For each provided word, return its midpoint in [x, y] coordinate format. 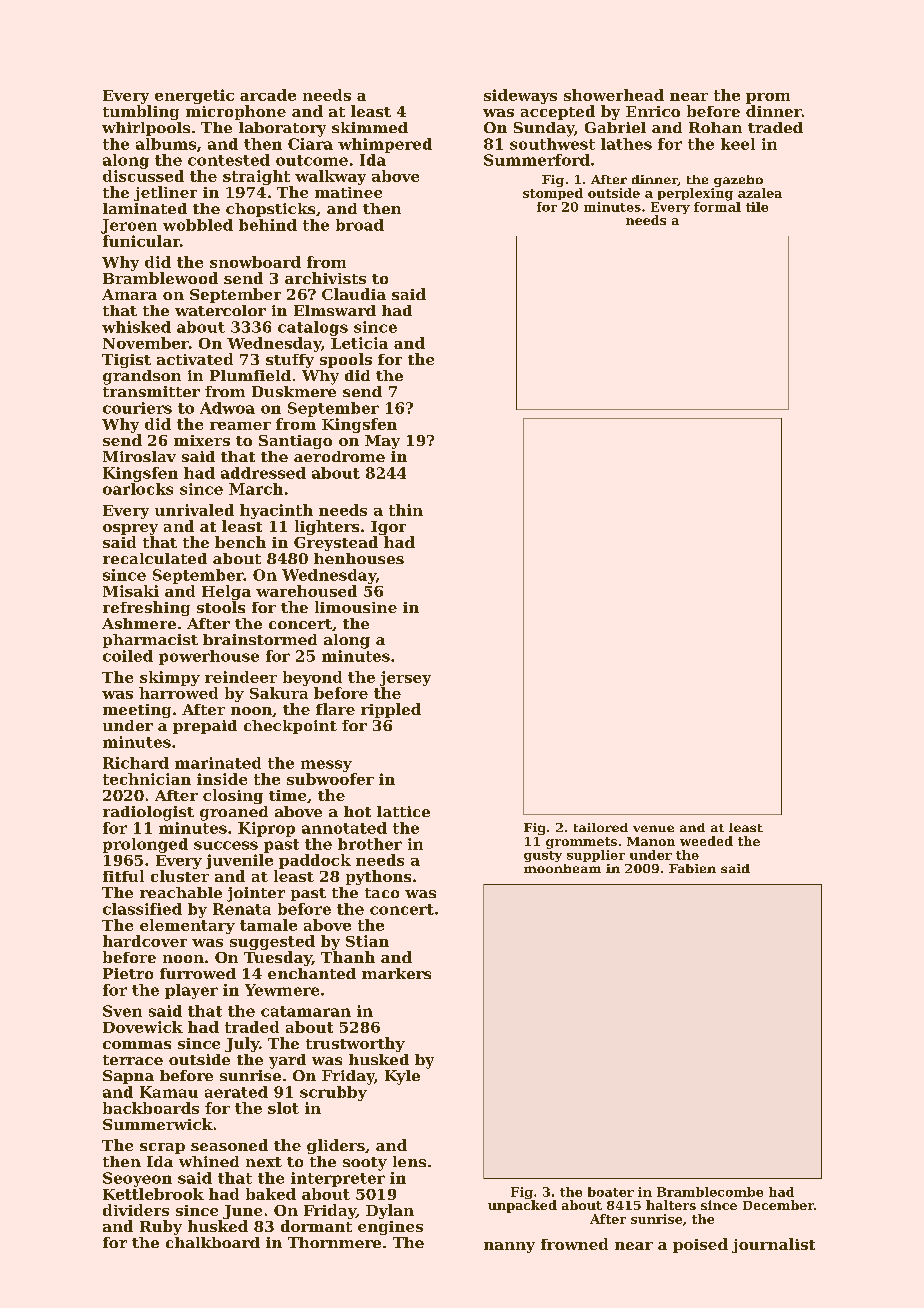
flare [335, 709]
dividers [136, 1210]
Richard [136, 763]
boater [611, 1192]
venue [653, 828]
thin [406, 510]
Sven [122, 1011]
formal [717, 207]
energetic [194, 96]
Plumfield [250, 375]
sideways [520, 96]
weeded [706, 841]
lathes [626, 144]
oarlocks [138, 489]
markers [396, 973]
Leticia [359, 343]
